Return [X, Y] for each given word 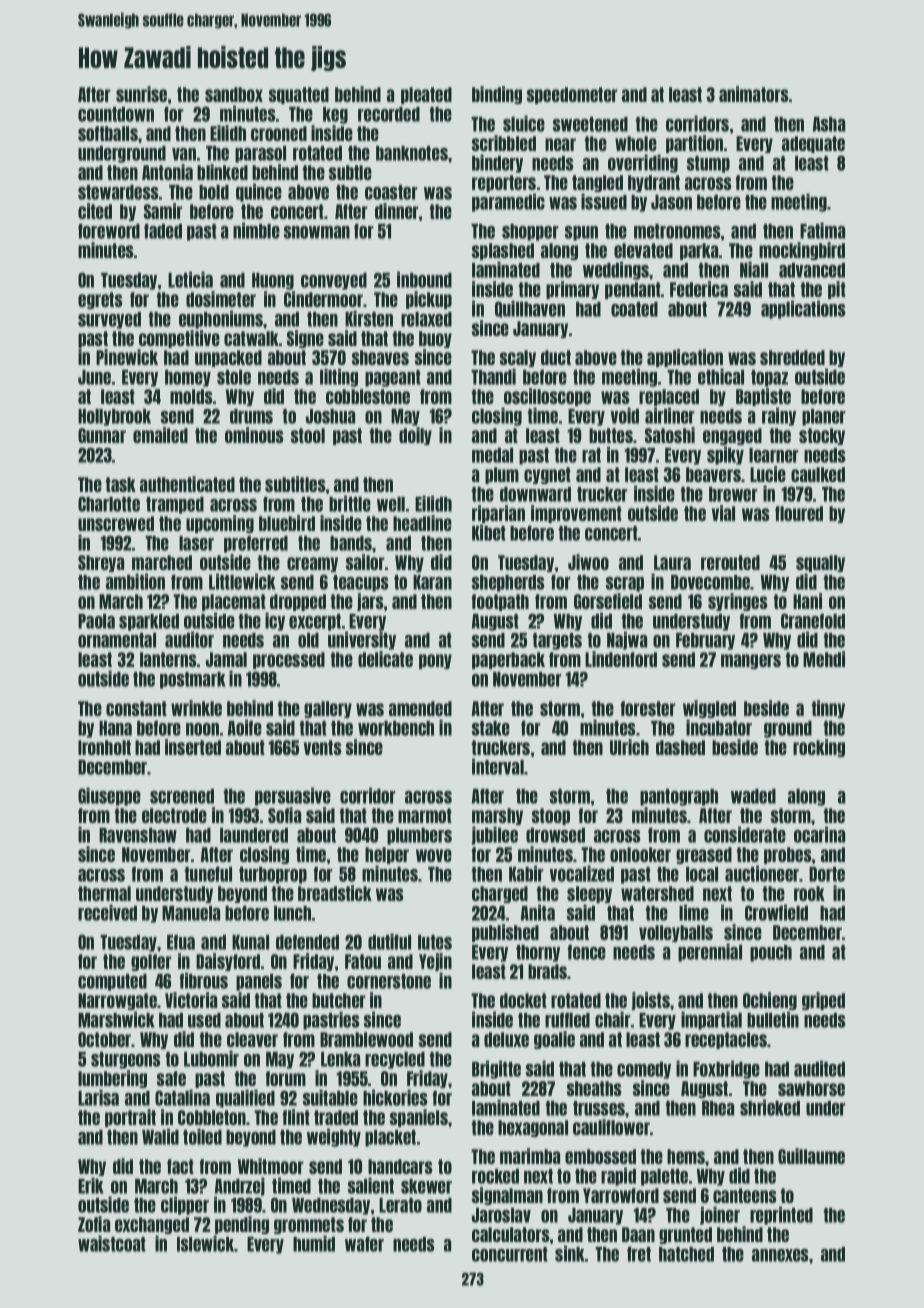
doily [415, 436]
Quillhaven [530, 309]
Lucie [768, 474]
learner [774, 455]
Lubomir [211, 1058]
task [121, 484]
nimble [256, 230]
